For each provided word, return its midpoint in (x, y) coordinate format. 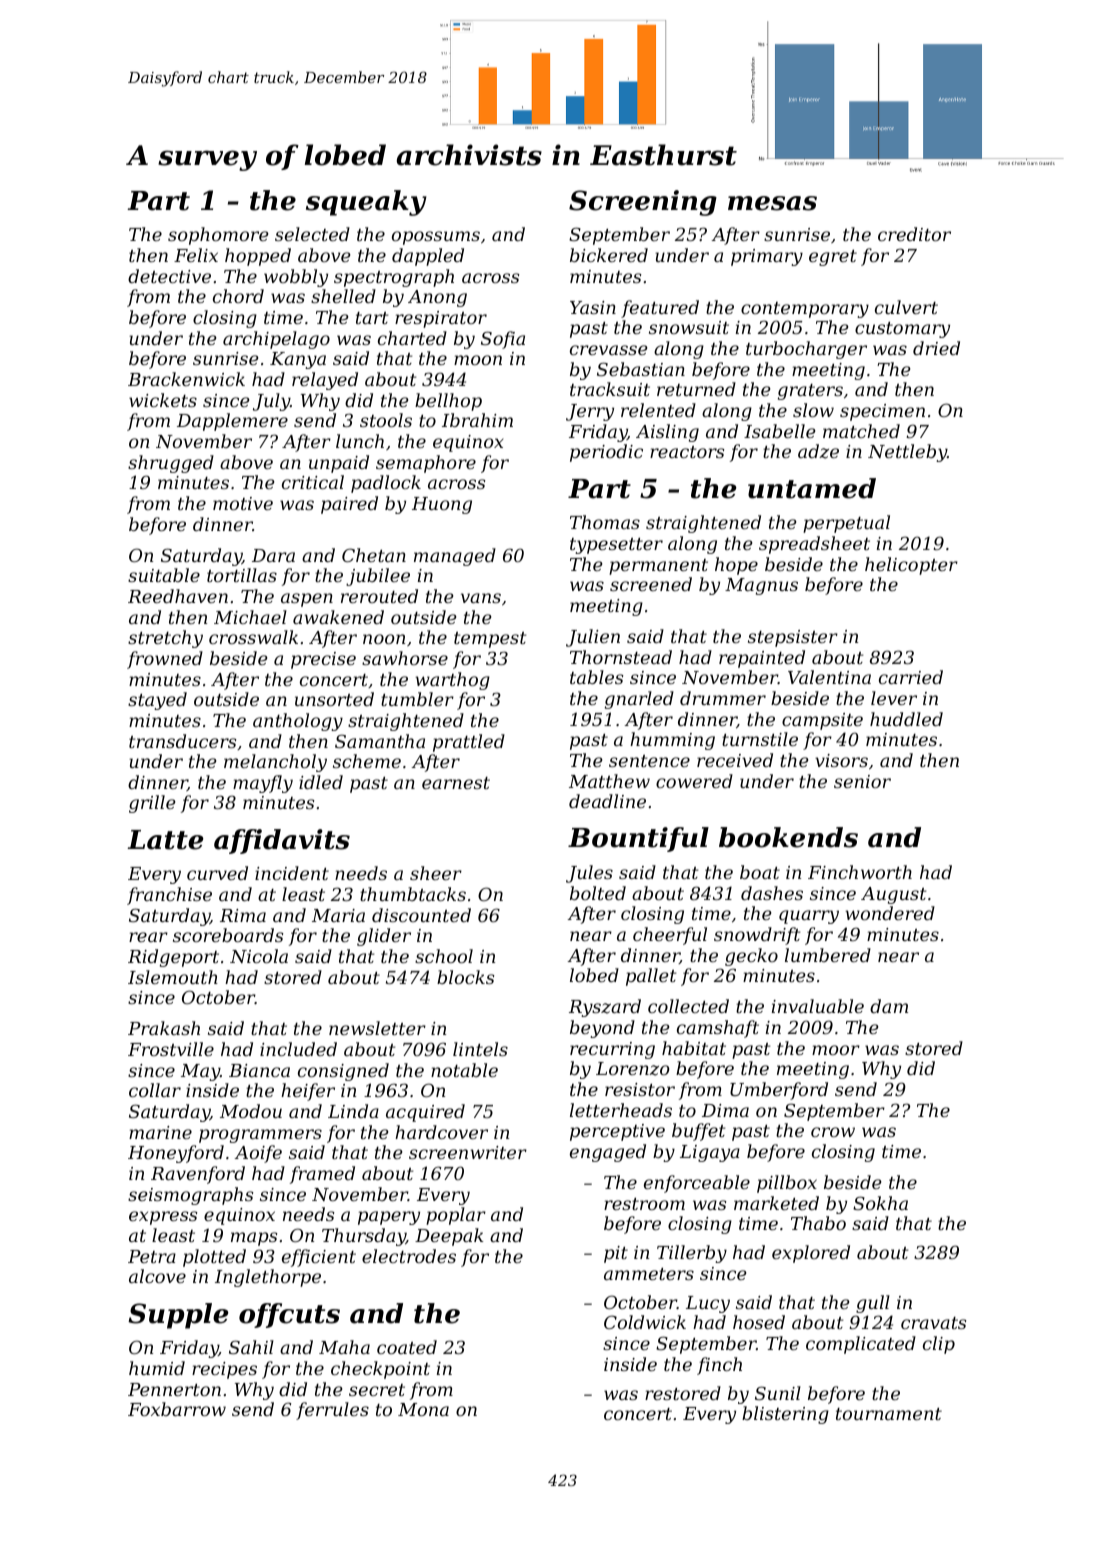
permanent (658, 567)
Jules (589, 874)
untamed (812, 488)
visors (841, 760)
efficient (319, 1258)
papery (389, 1218)
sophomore (218, 236)
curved (217, 873)
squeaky (366, 203)
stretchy (165, 639)
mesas (772, 203)
